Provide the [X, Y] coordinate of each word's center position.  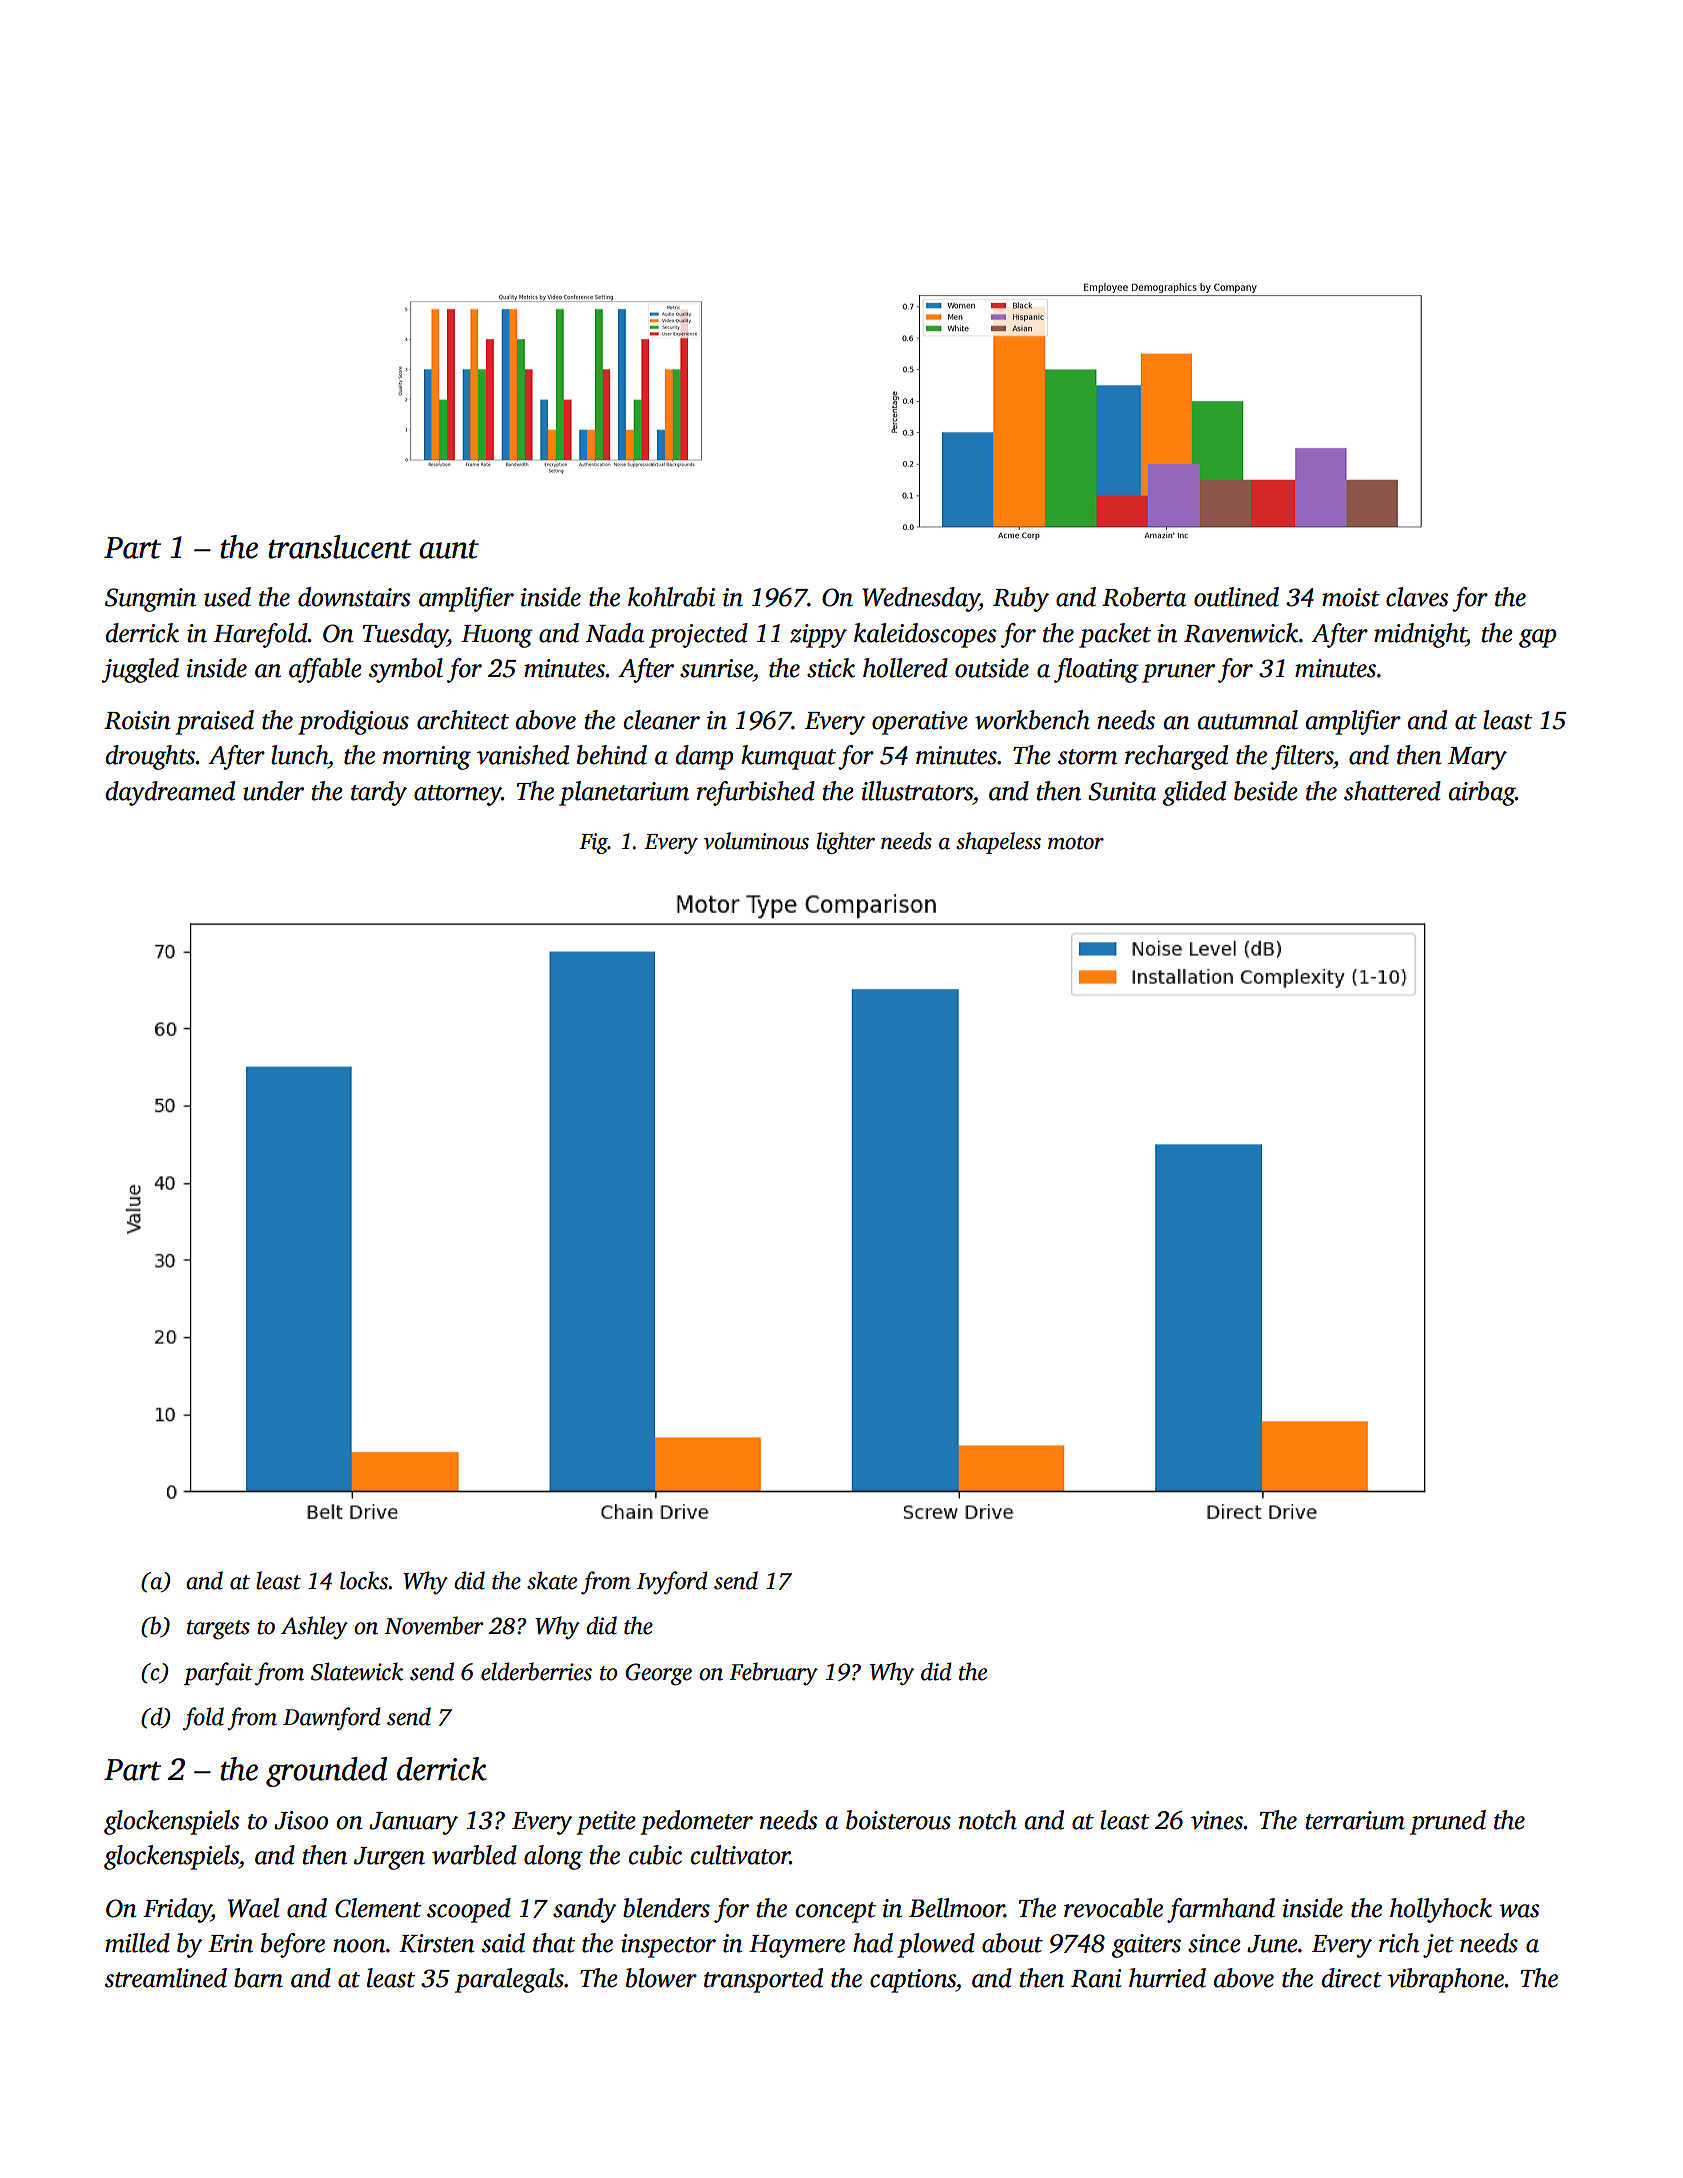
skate [552, 1580]
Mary [1477, 758]
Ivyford [672, 1583]
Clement [378, 1908]
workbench [1032, 720]
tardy [379, 793]
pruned [1448, 1822]
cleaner [661, 720]
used [227, 597]
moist [1351, 597]
